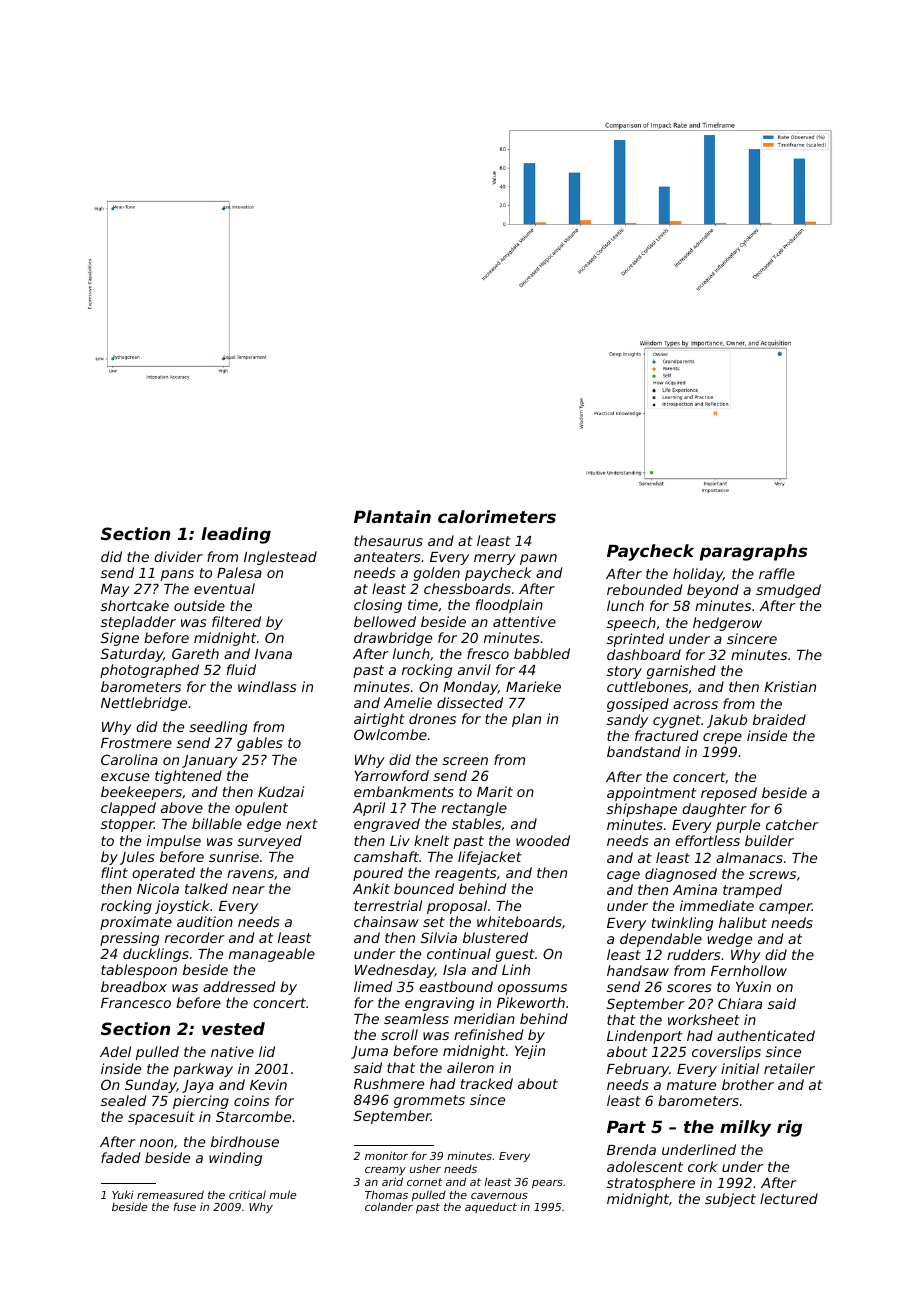 This screenshot has height=1308, width=924. Describe the element at coordinates (532, 989) in the screenshot. I see `opossums` at that location.
